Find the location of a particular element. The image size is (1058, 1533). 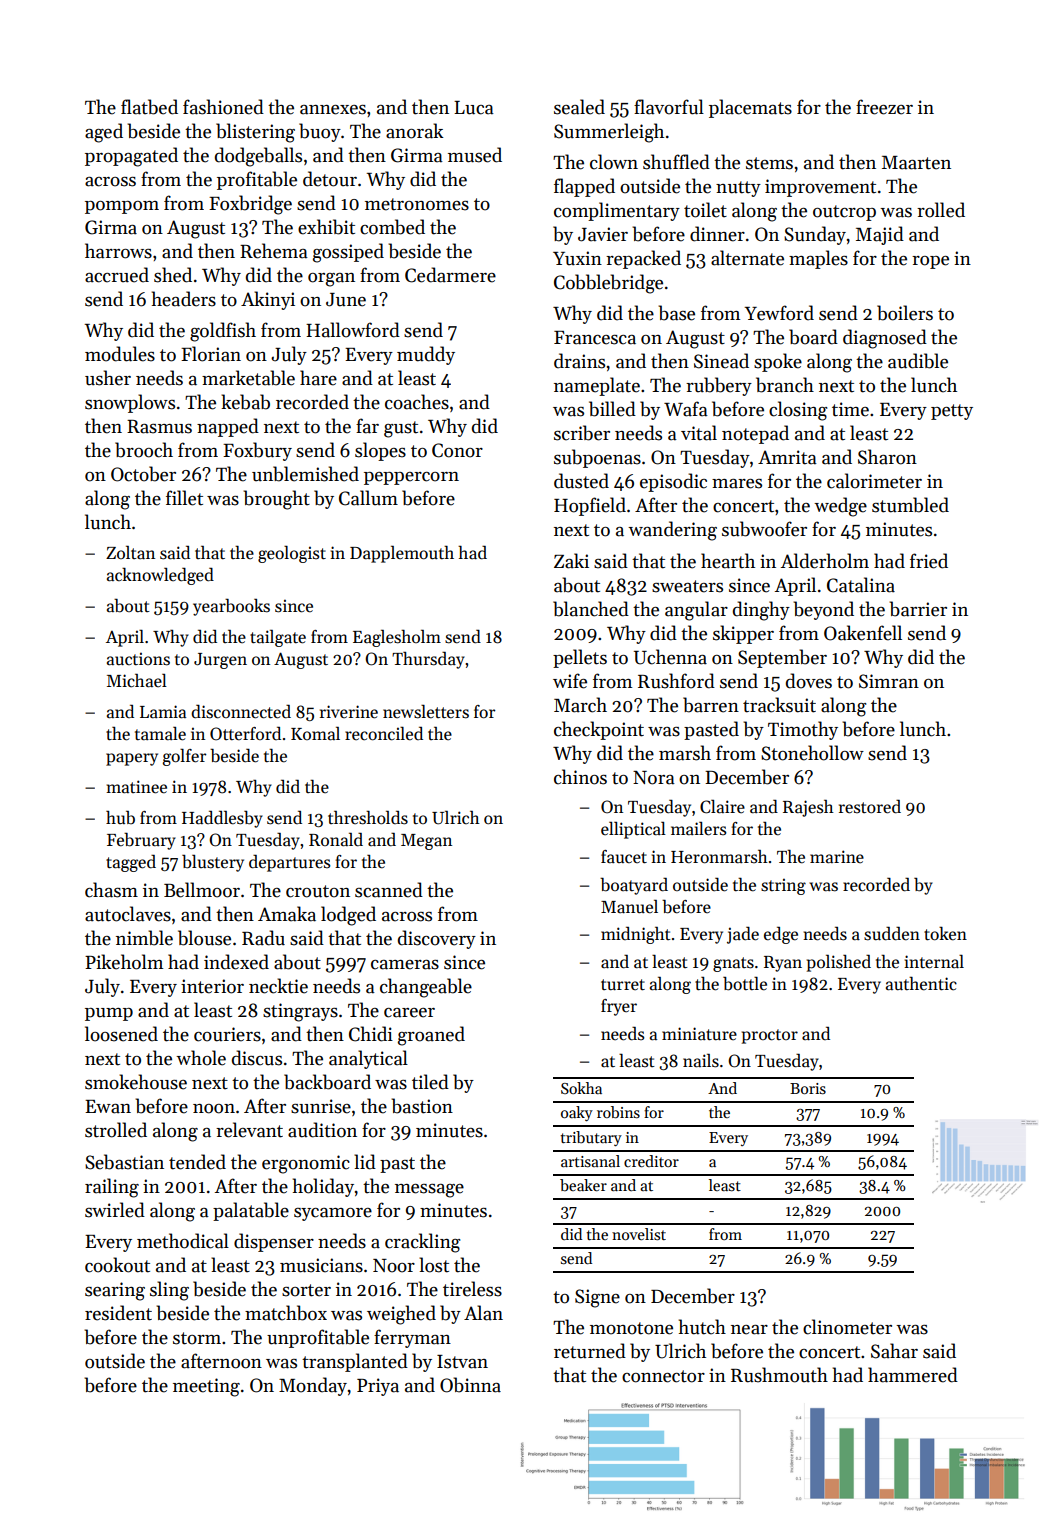

maples is located at coordinates (818, 259).
